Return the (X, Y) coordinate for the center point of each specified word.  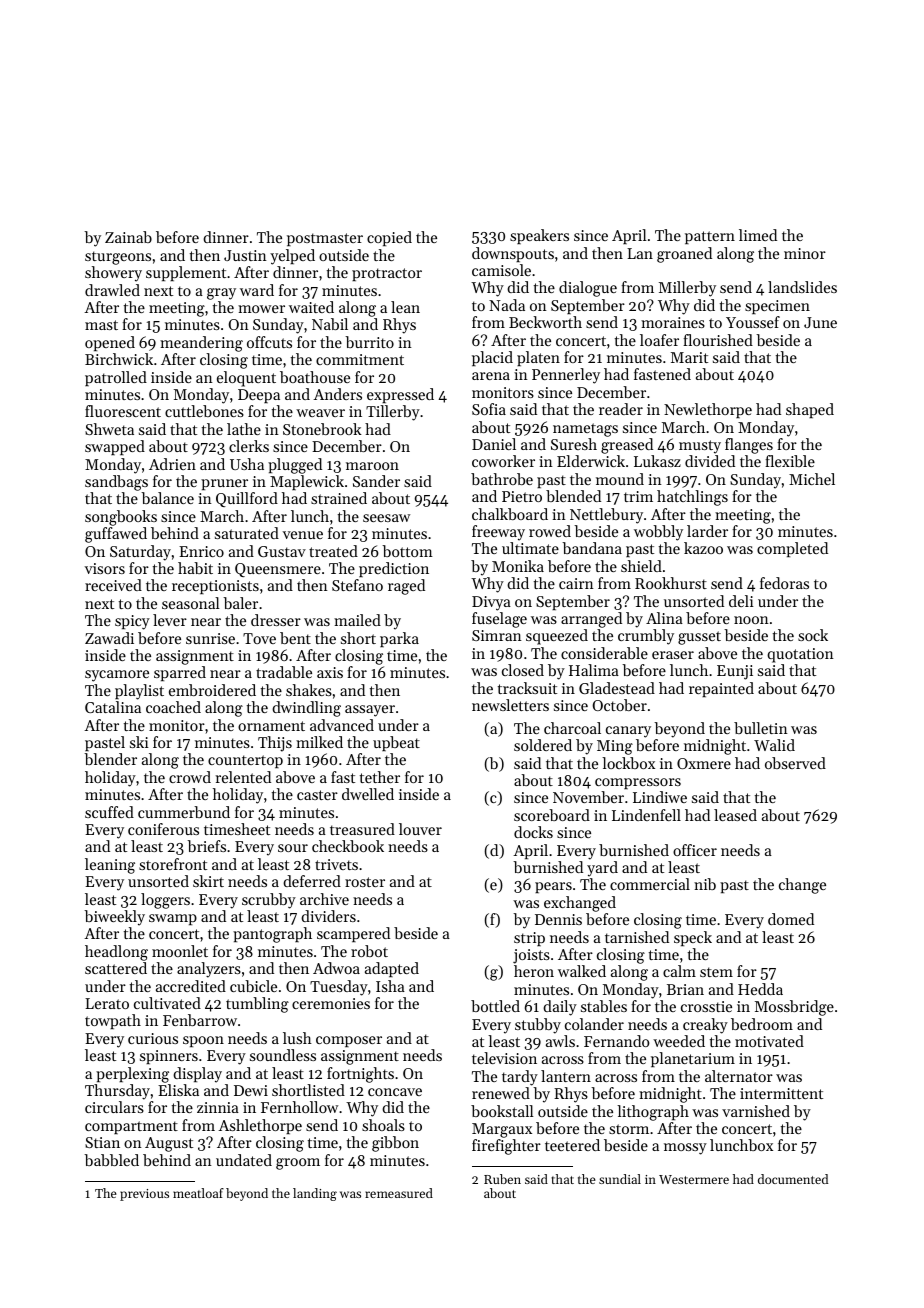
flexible (790, 461)
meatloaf (198, 1193)
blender (110, 759)
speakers (539, 236)
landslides (802, 287)
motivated (769, 1041)
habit (195, 568)
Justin (245, 255)
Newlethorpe (708, 410)
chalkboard (510, 514)
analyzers (209, 970)
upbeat (396, 743)
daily (560, 1008)
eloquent (246, 379)
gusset (699, 638)
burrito (369, 342)
